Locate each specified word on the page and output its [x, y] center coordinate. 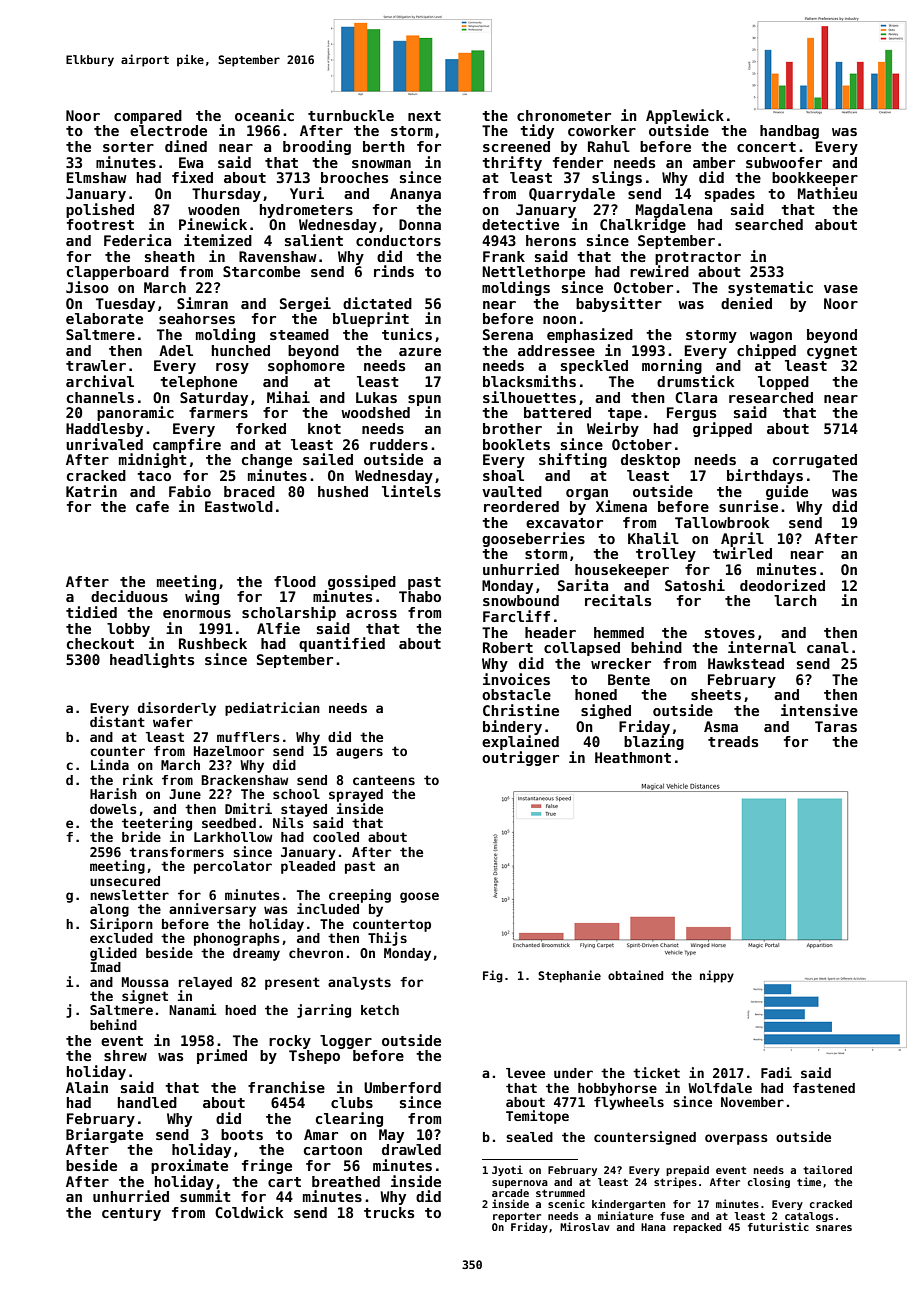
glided [113, 954]
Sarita [583, 585]
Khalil [653, 538]
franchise [286, 1087]
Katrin [91, 491]
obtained [635, 975]
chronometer [564, 115]
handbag [789, 132]
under [573, 1073]
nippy [717, 976]
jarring [324, 1011]
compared [148, 117]
